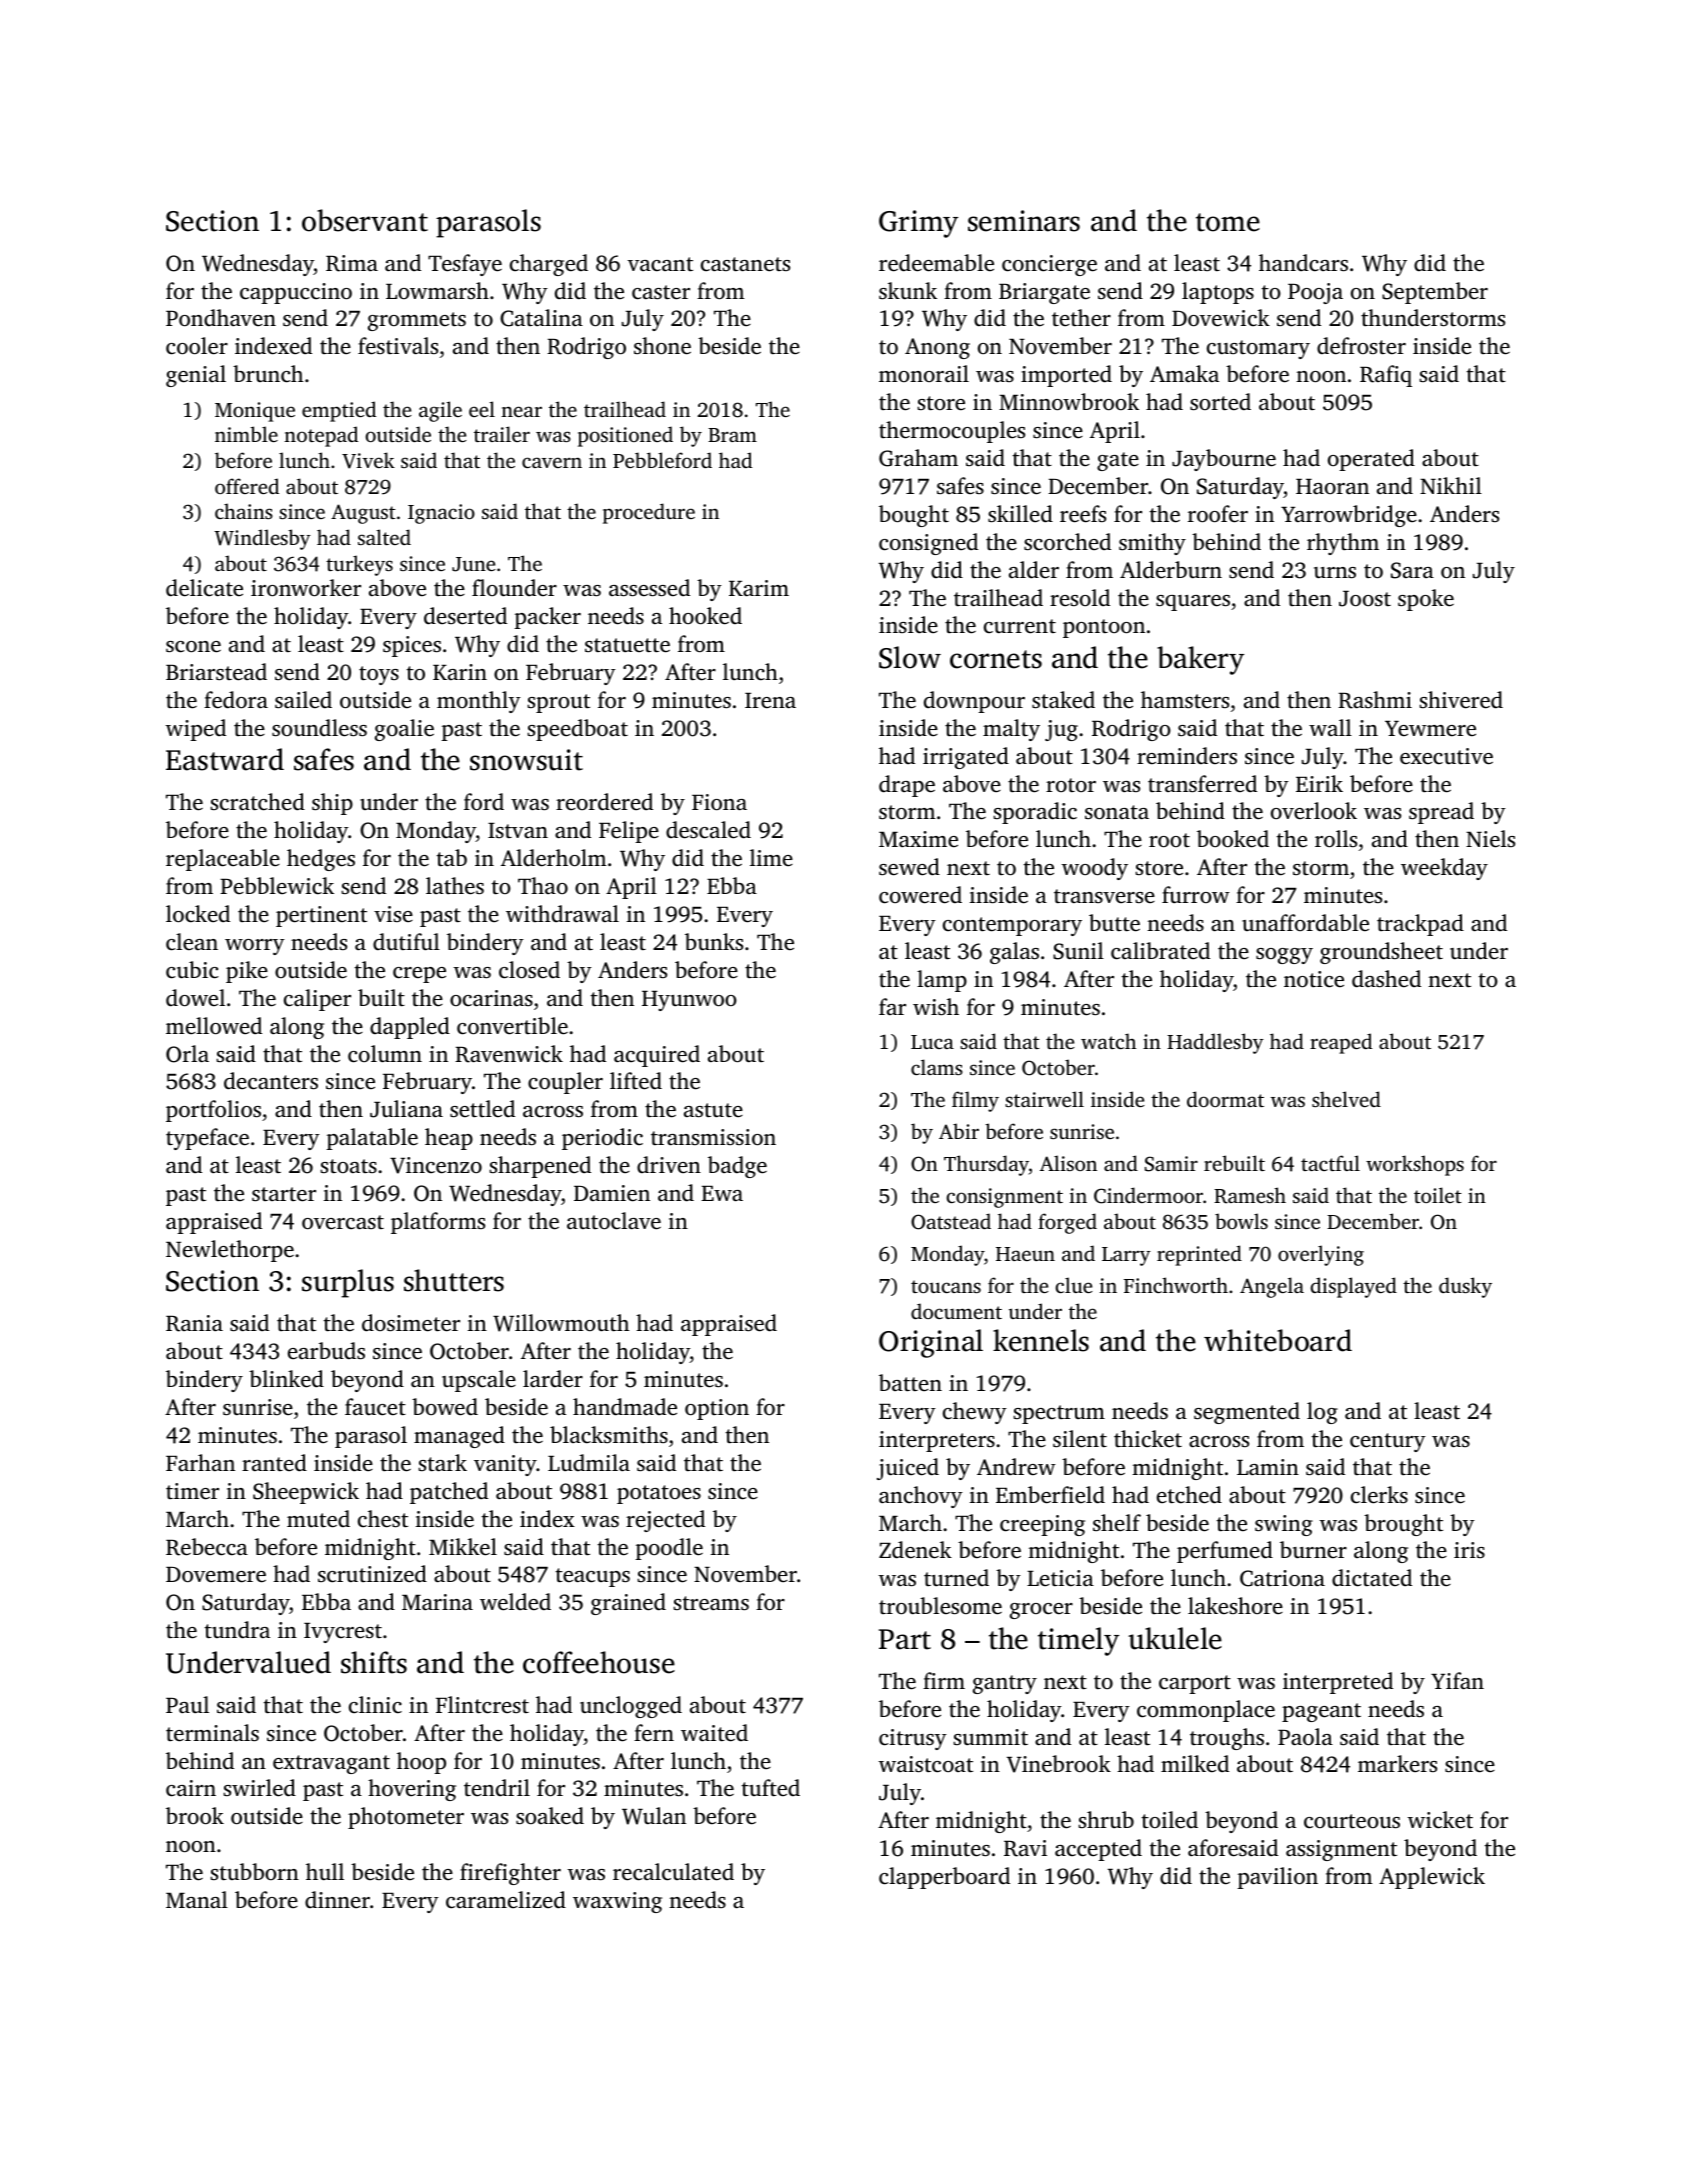  I want to click on Paola, so click(1305, 1737).
